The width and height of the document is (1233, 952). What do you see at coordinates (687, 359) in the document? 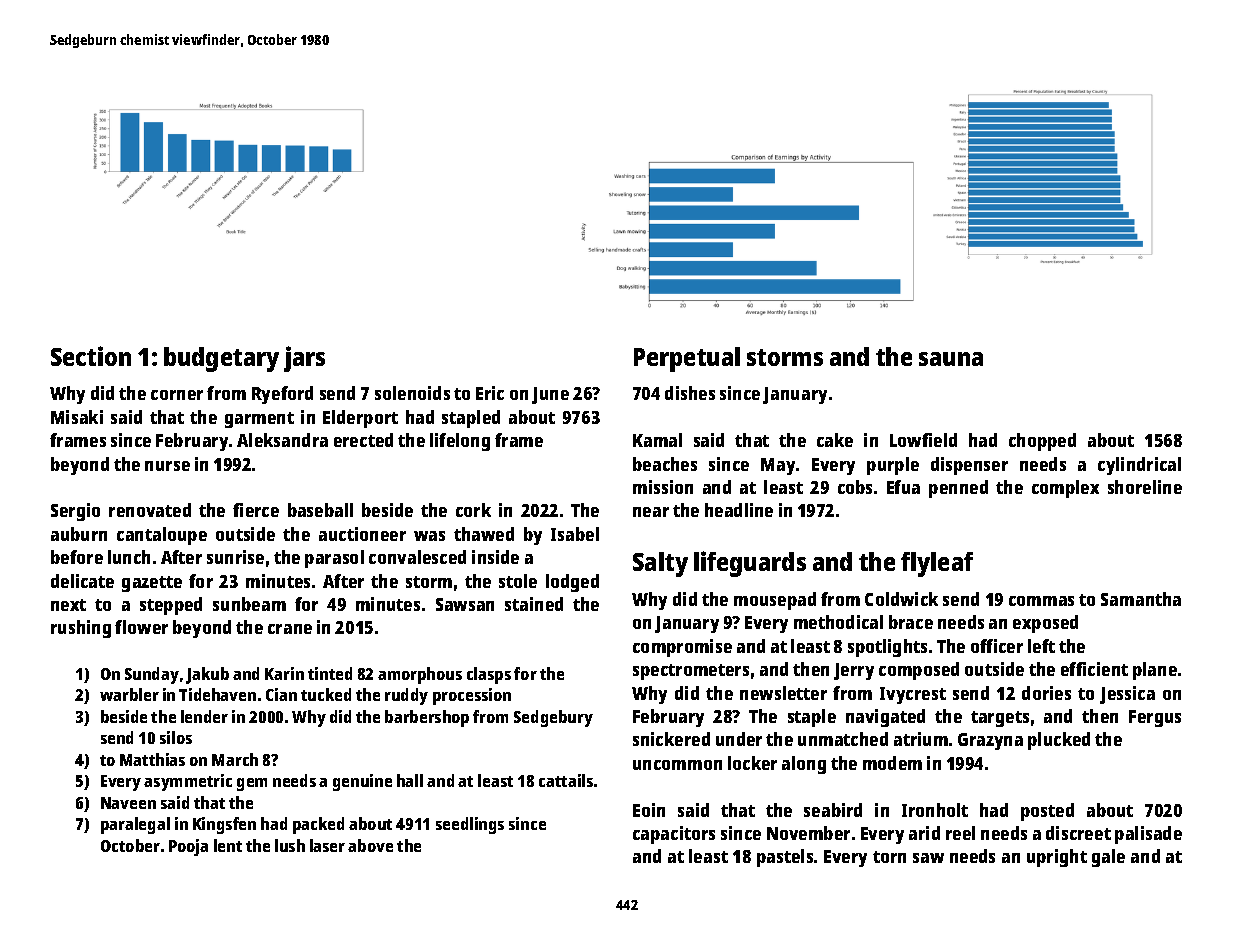
I see `Perpetual` at bounding box center [687, 359].
